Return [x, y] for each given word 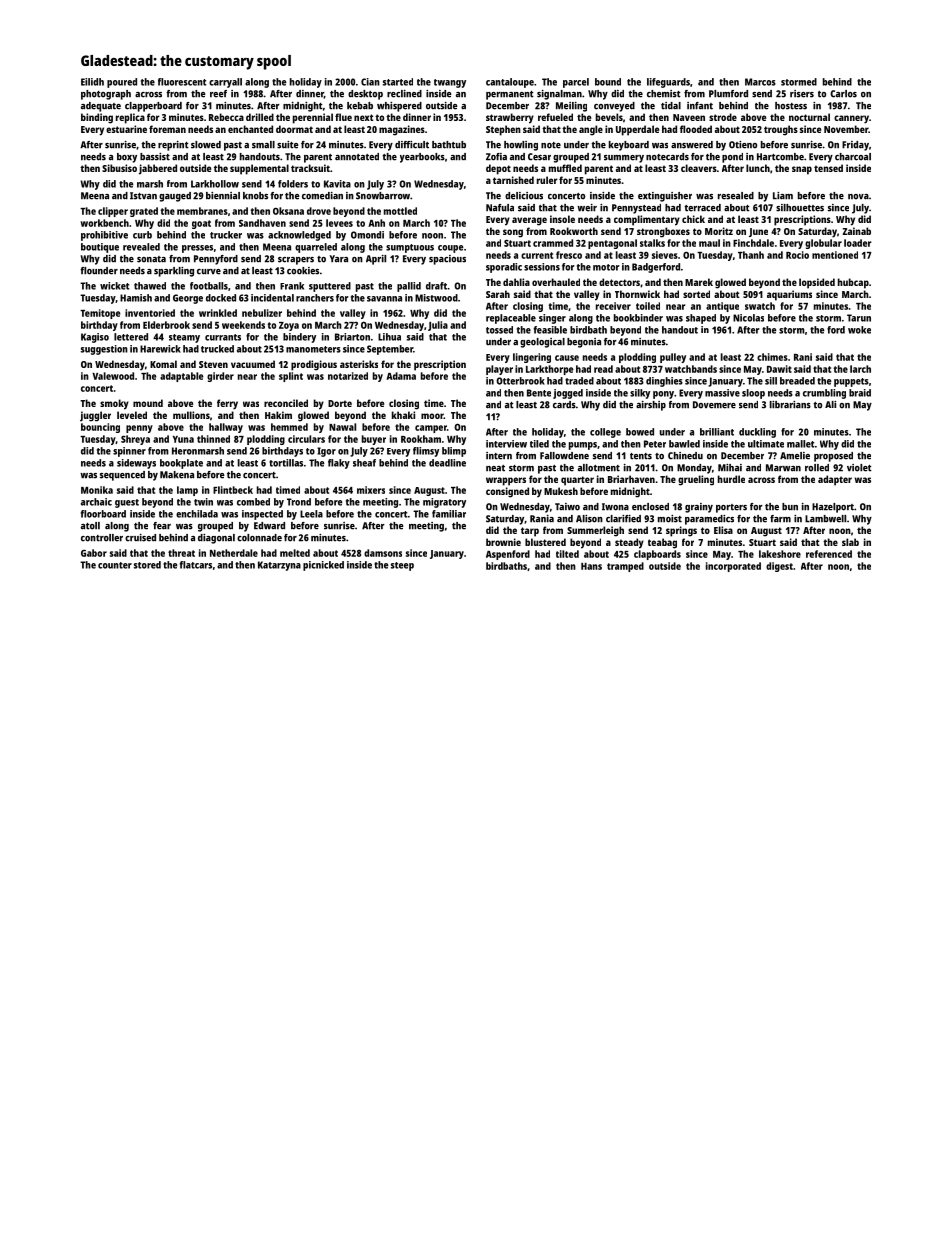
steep [402, 566]
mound [148, 403]
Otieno [743, 145]
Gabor [94, 553]
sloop [753, 394]
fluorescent [182, 82]
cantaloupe [510, 83]
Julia [438, 326]
